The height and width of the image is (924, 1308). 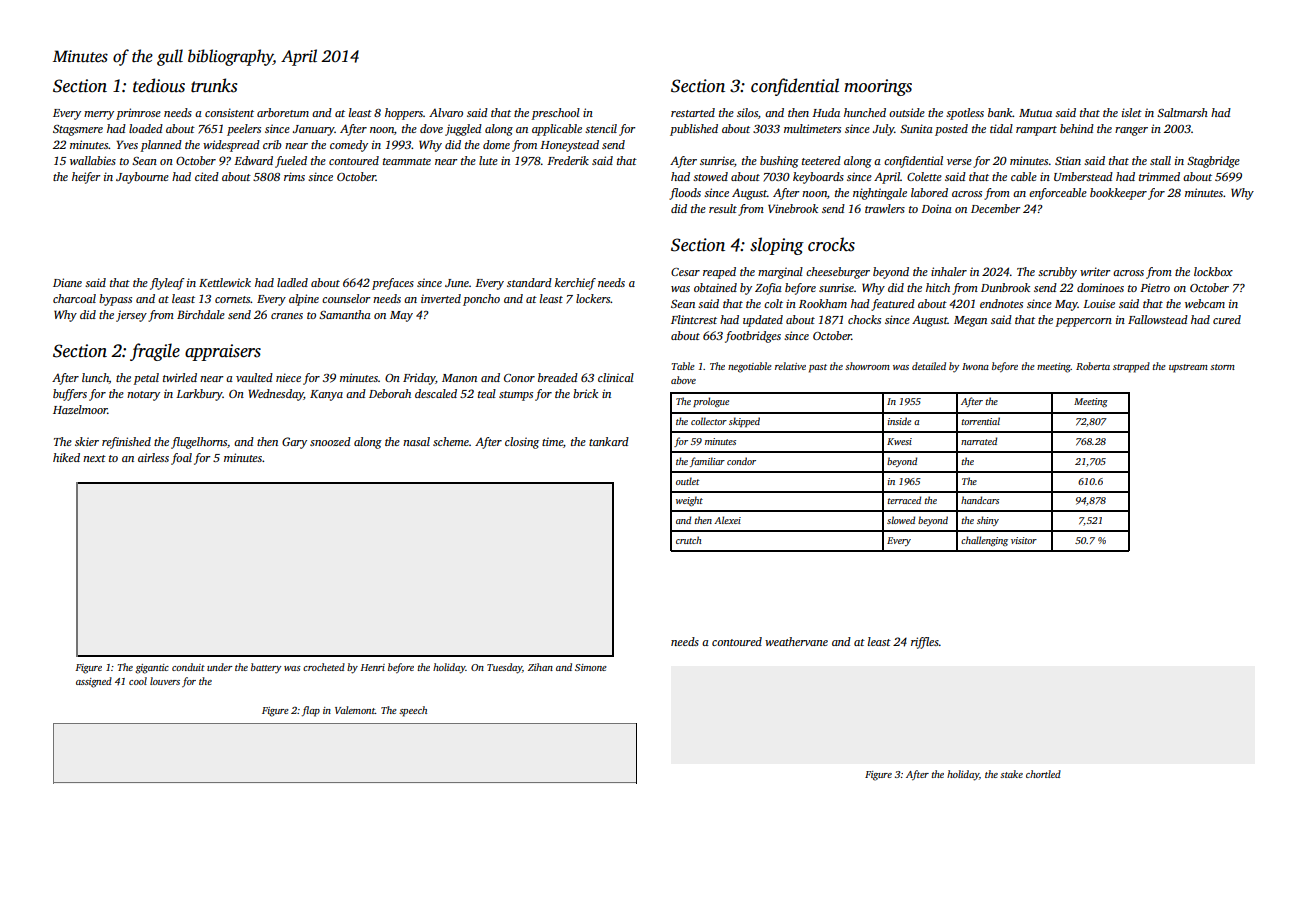 I want to click on marginal, so click(x=780, y=273).
